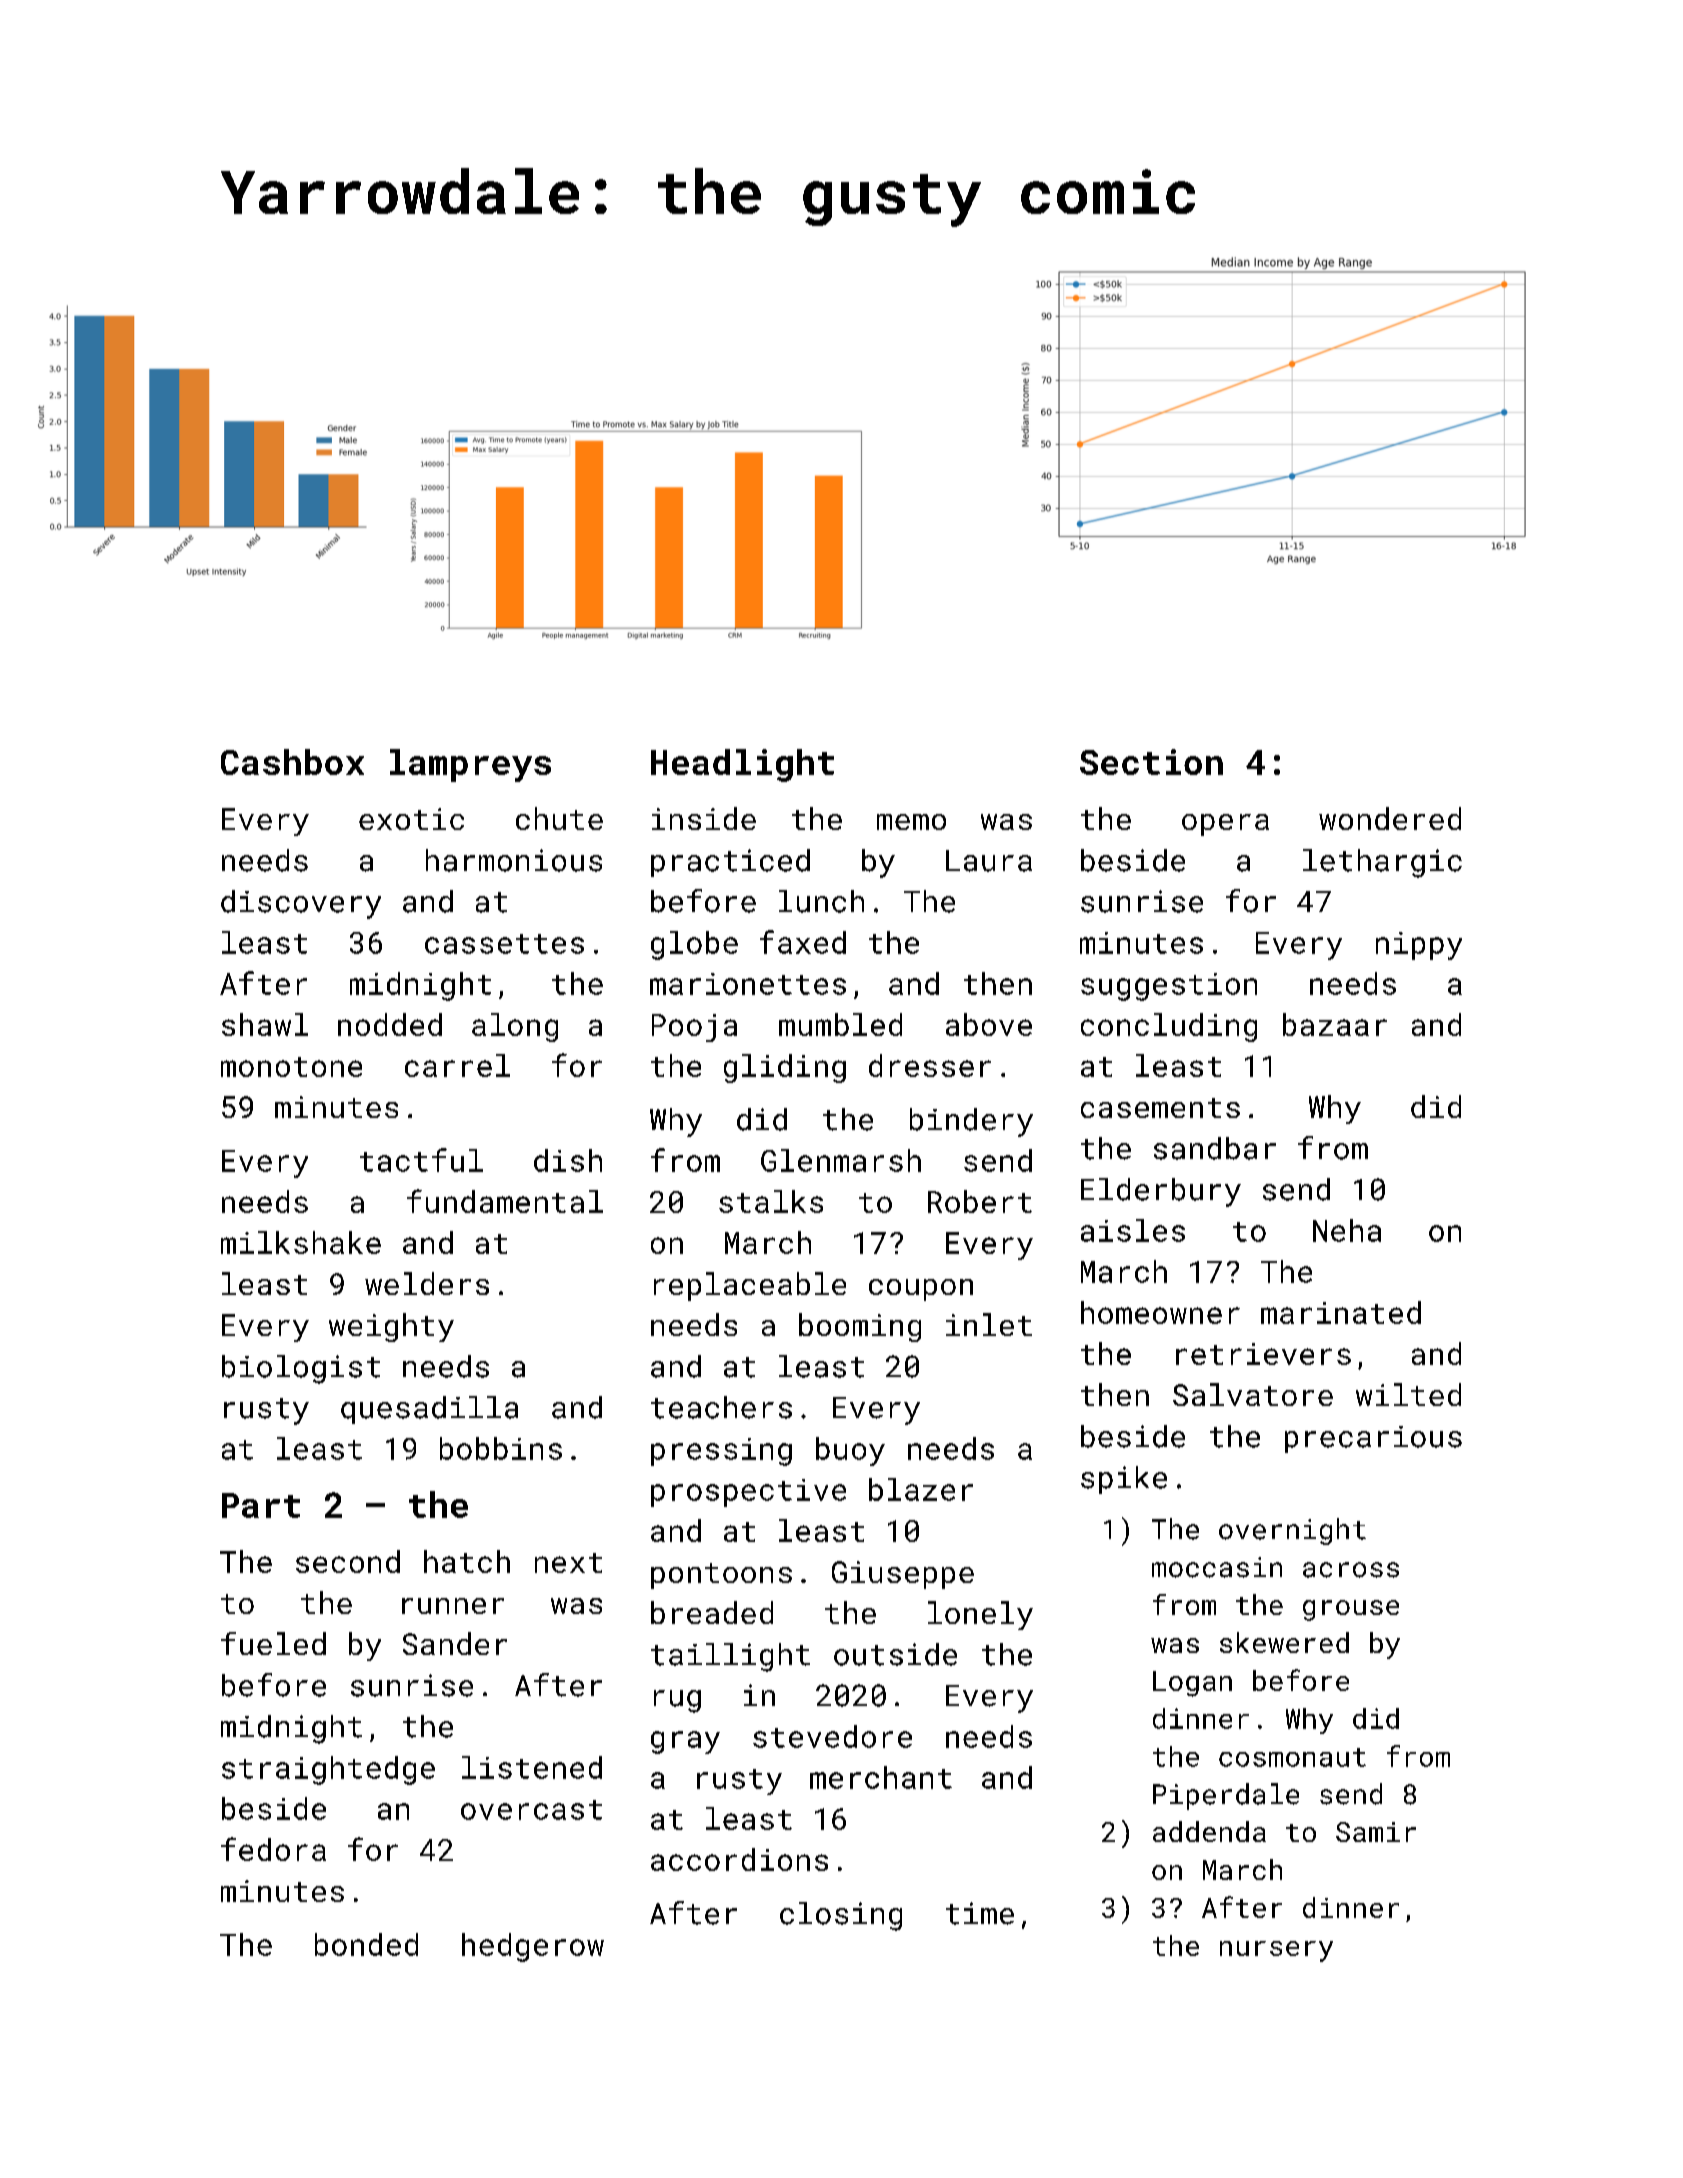 This document has height=2178, width=1683. Describe the element at coordinates (840, 1024) in the document. I see `mumbled` at that location.
